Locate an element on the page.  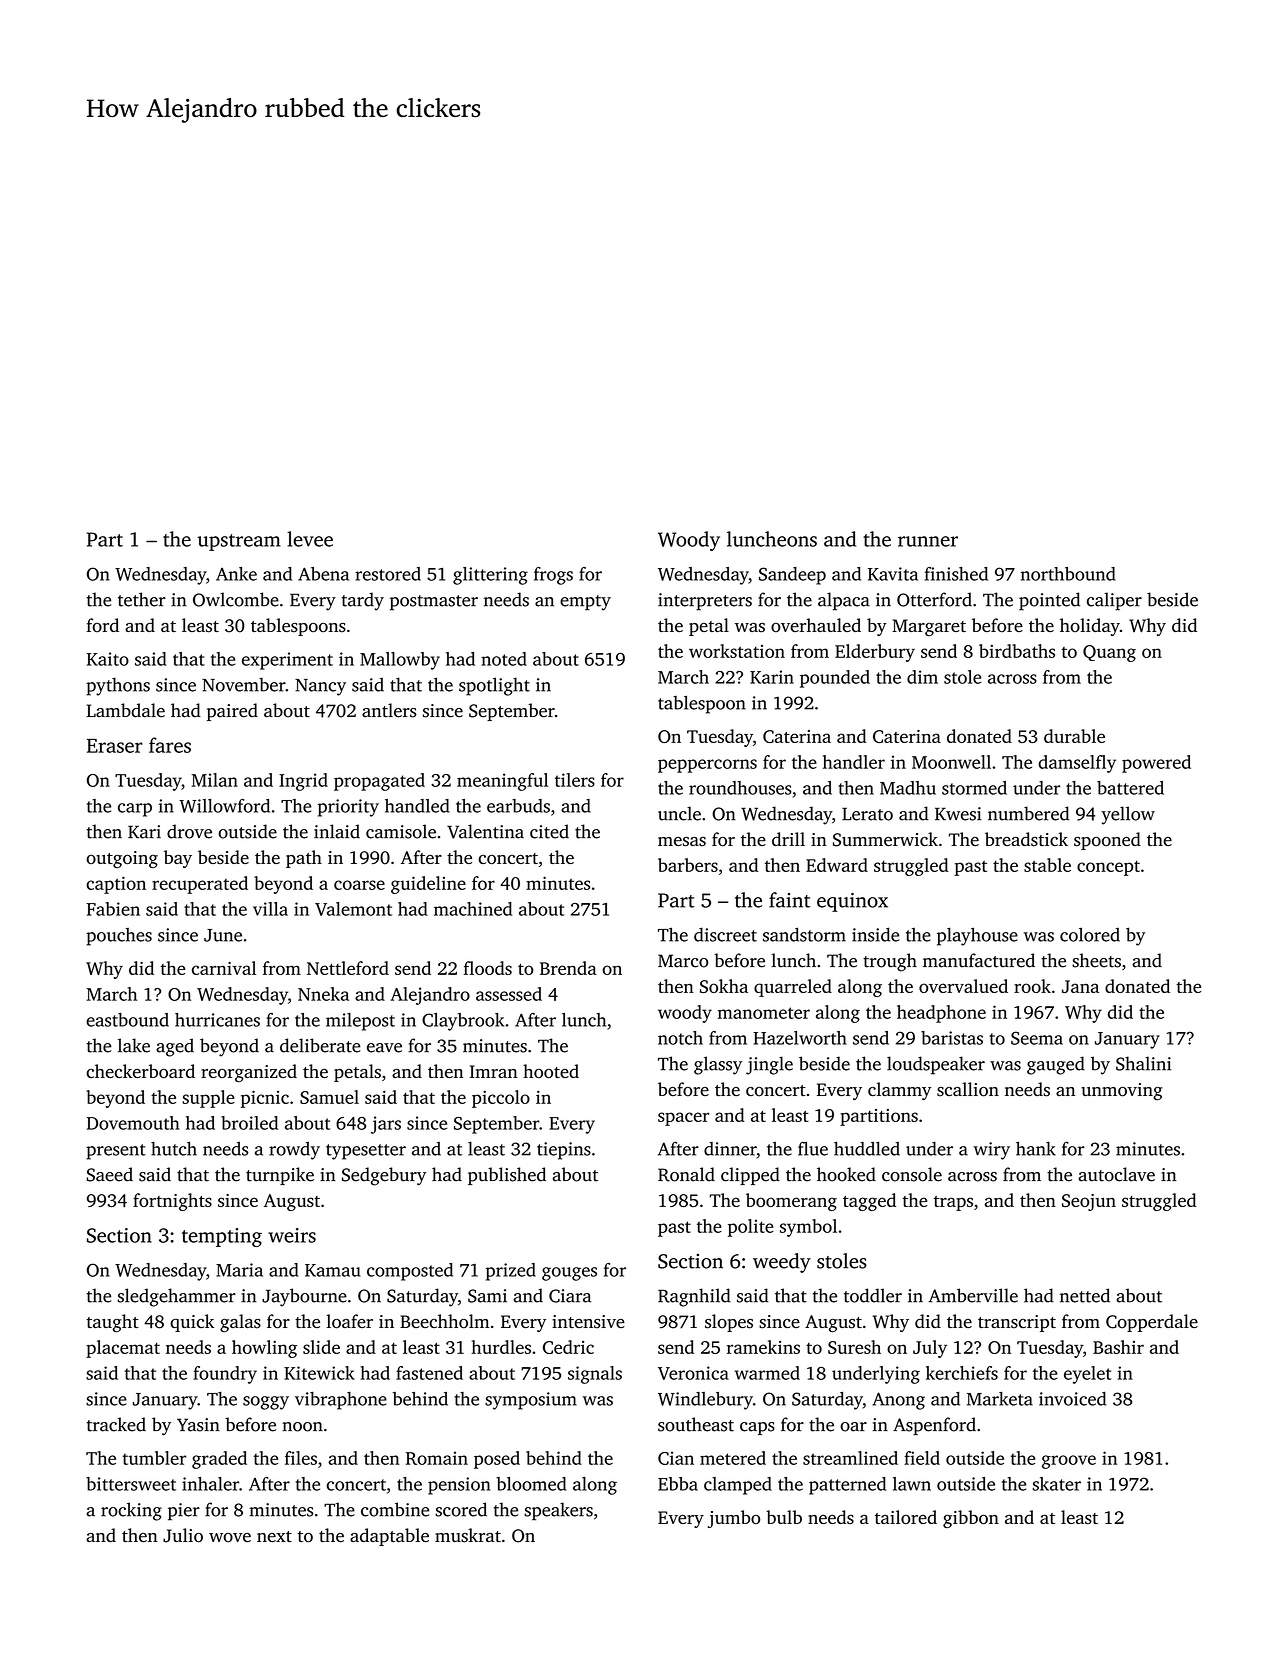
upstream is located at coordinates (239, 542).
